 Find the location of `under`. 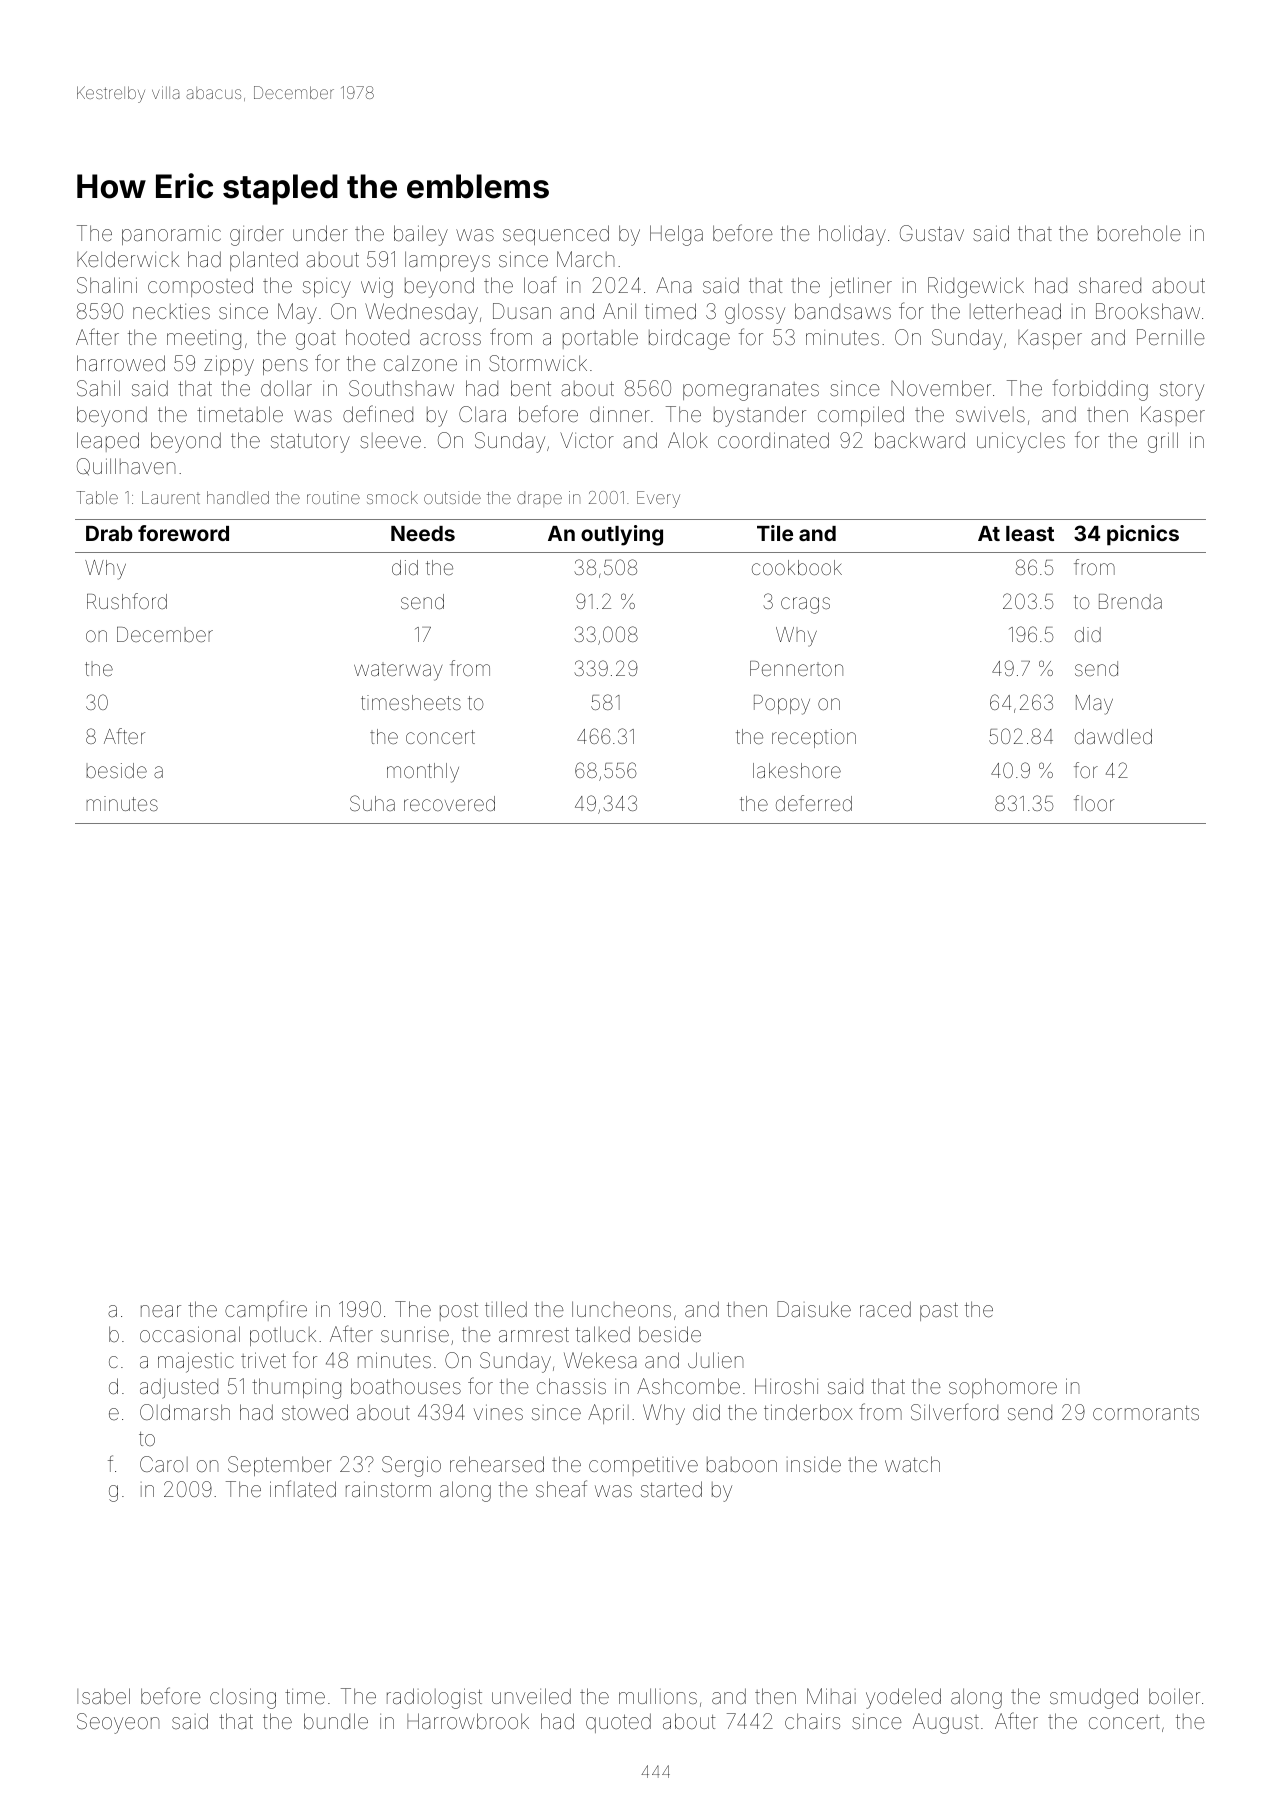

under is located at coordinates (320, 233).
